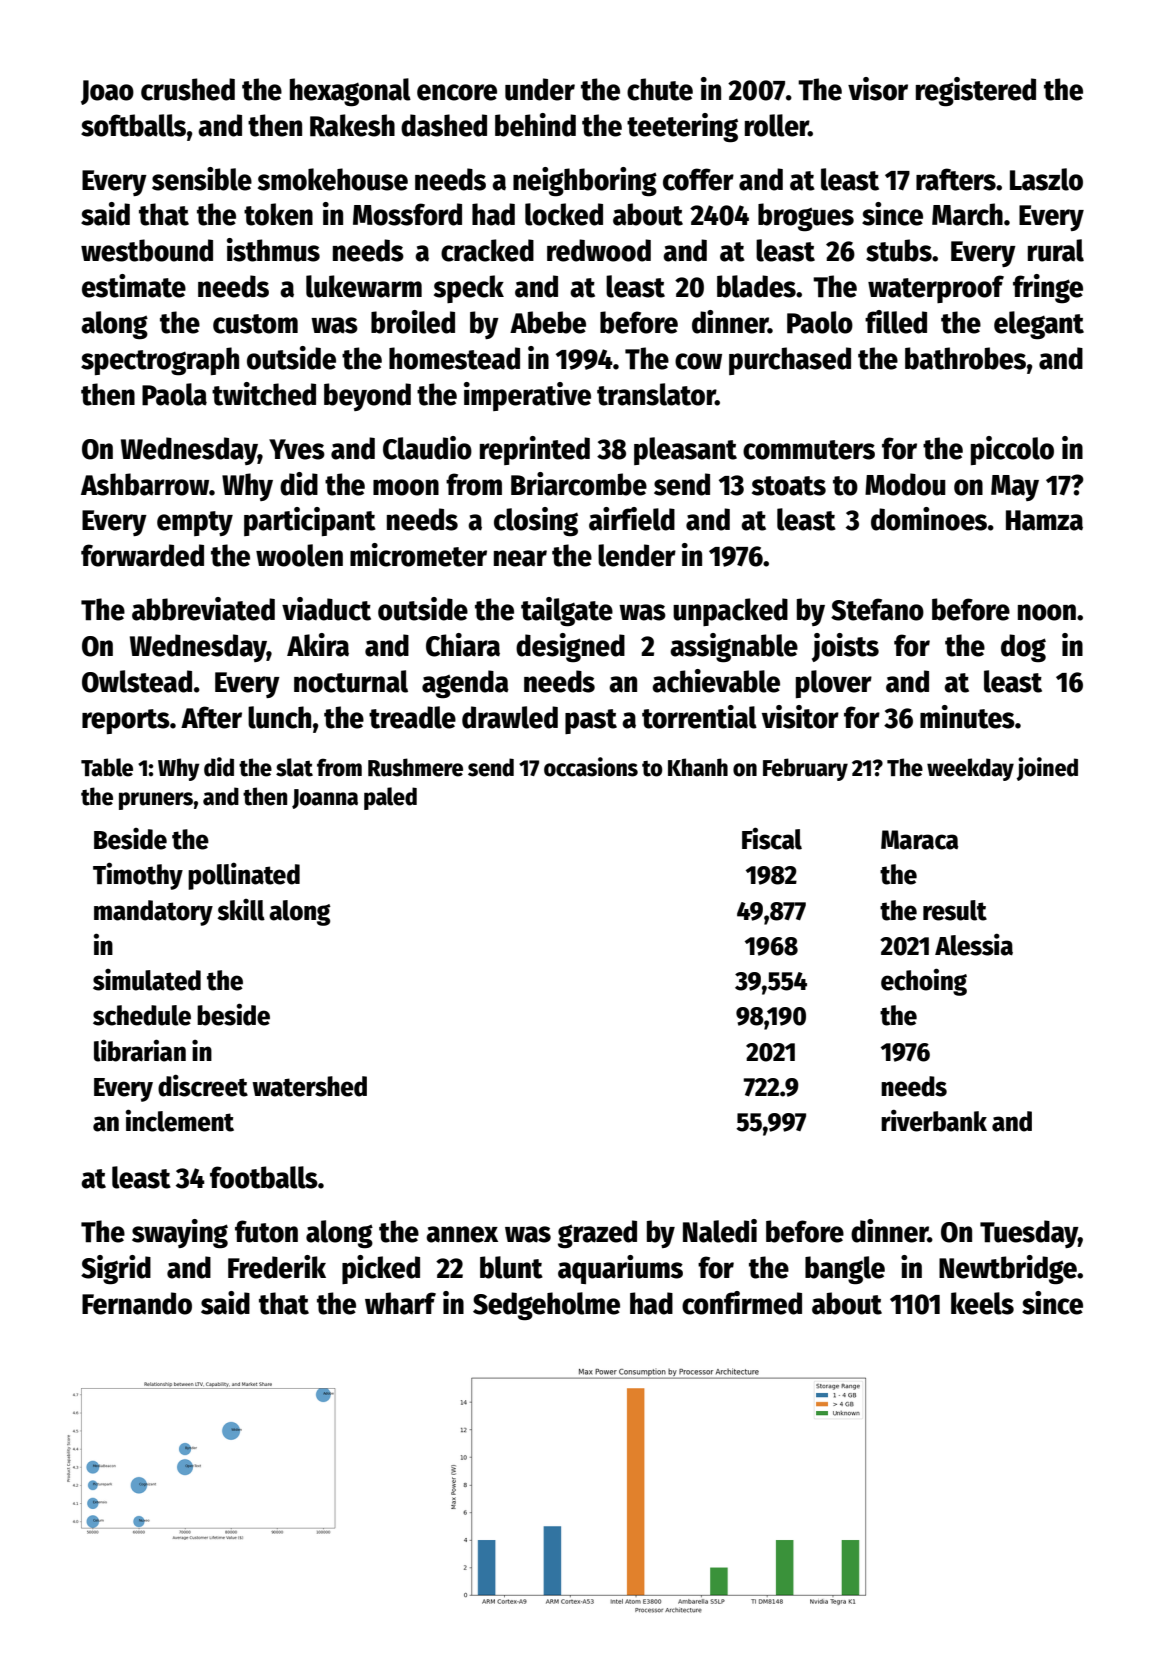 The image size is (1165, 1654). I want to click on empty, so click(195, 523).
